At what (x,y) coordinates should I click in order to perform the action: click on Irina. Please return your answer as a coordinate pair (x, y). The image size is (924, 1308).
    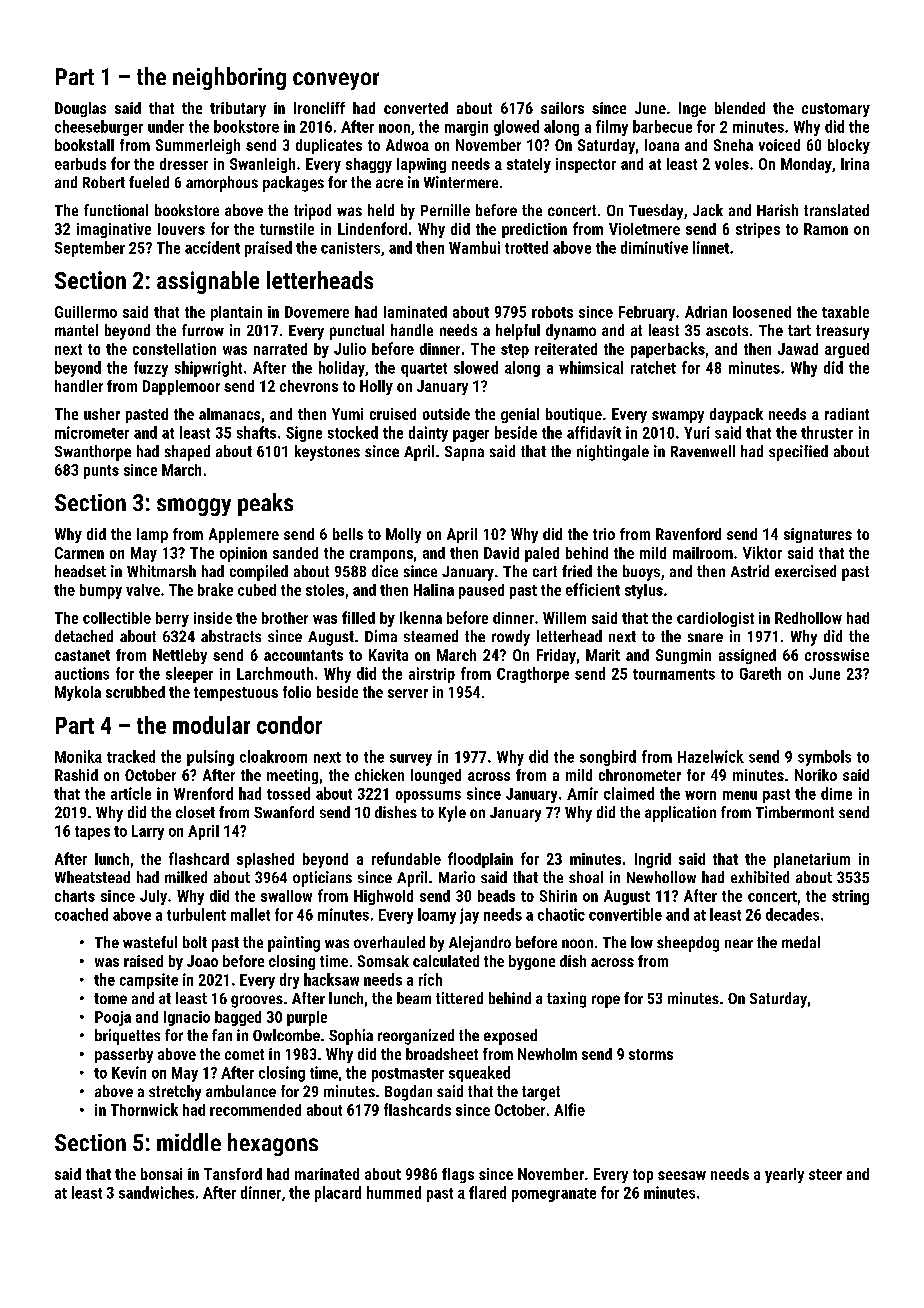
    Looking at the image, I should click on (855, 164).
